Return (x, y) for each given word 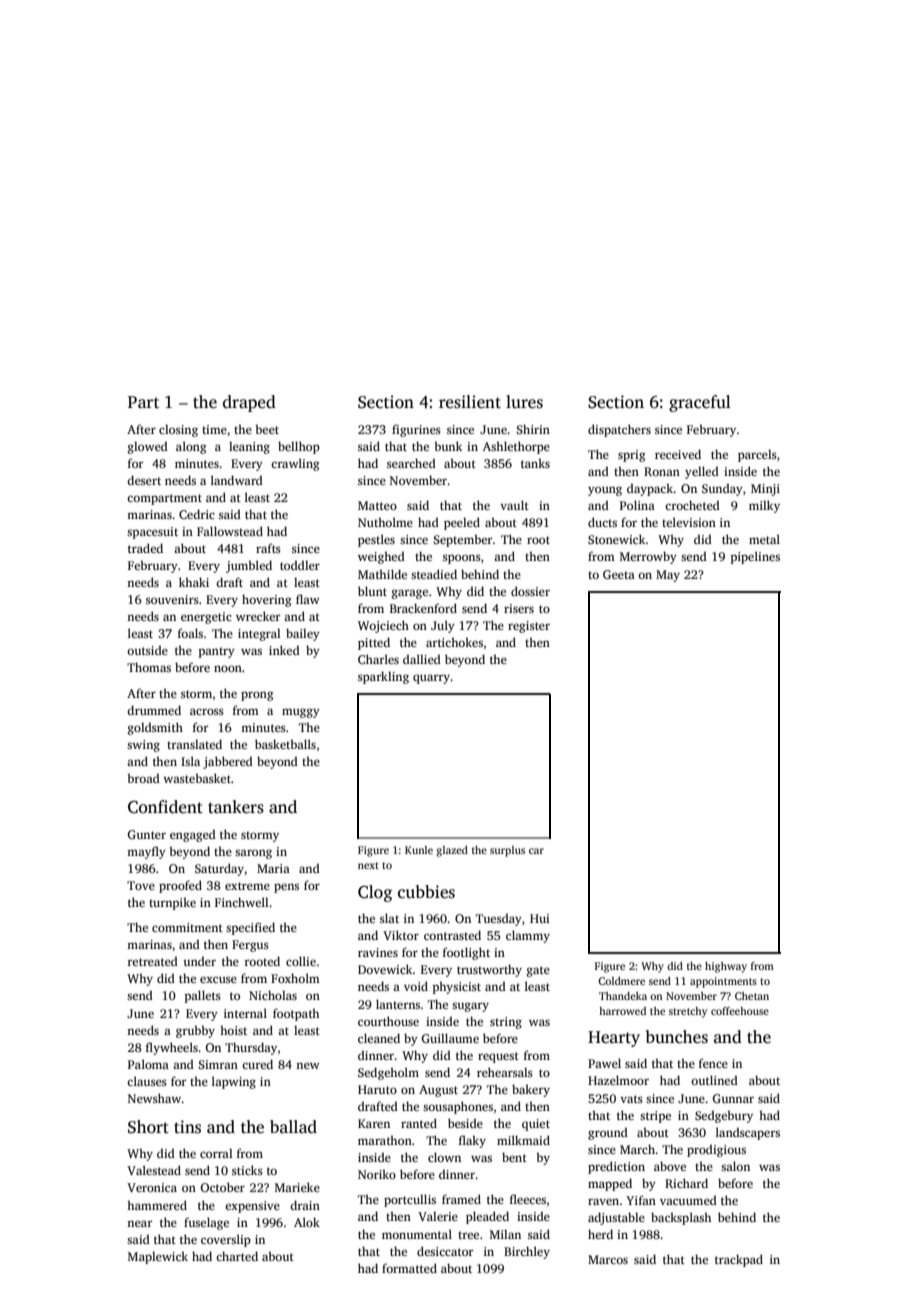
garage (410, 594)
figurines (416, 430)
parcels (757, 456)
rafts (268, 548)
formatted (409, 1268)
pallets (202, 996)
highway (726, 967)
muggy (301, 713)
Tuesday (499, 920)
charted (237, 1256)
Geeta (619, 574)
